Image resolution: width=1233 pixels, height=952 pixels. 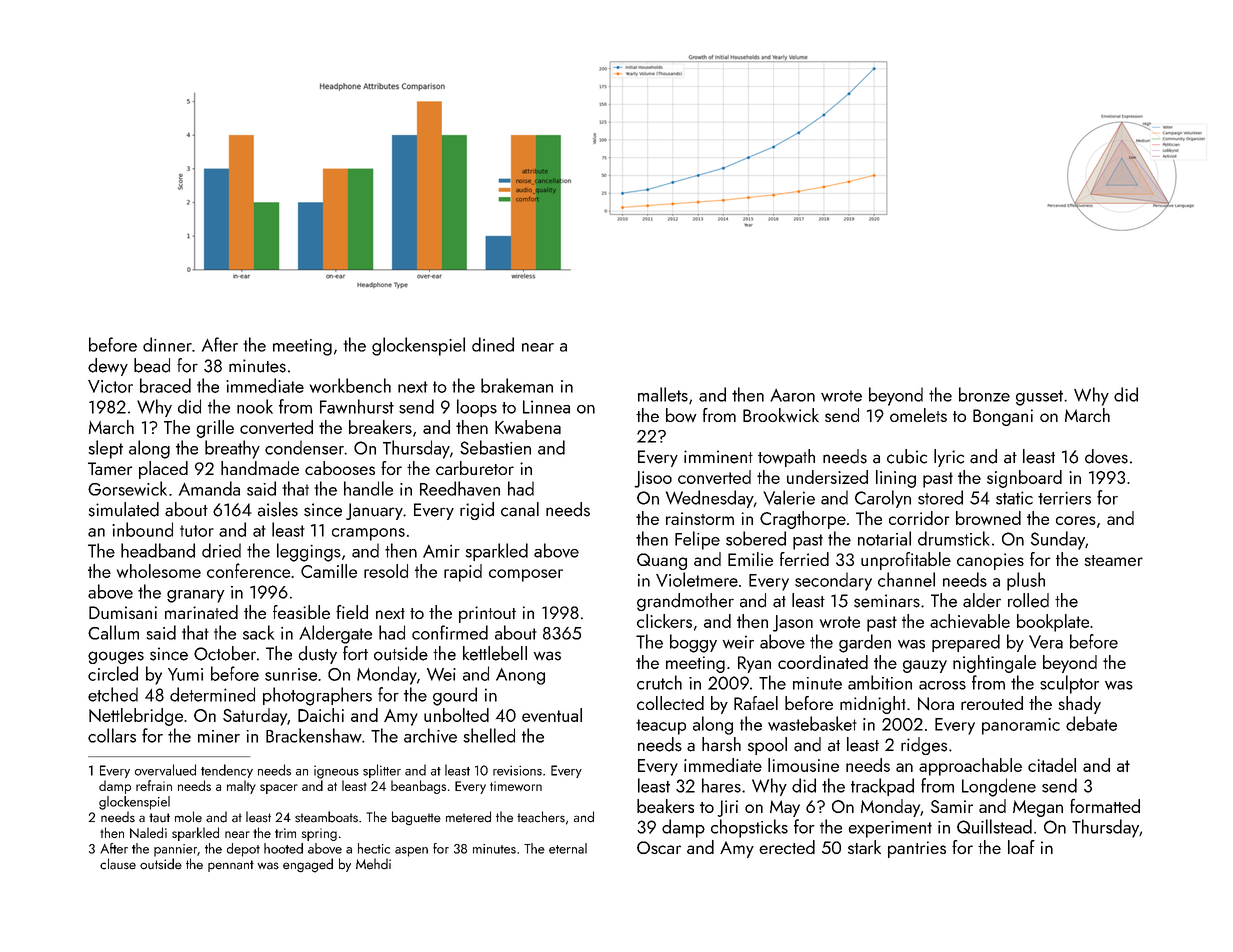 I want to click on Mehdi, so click(x=373, y=864).
